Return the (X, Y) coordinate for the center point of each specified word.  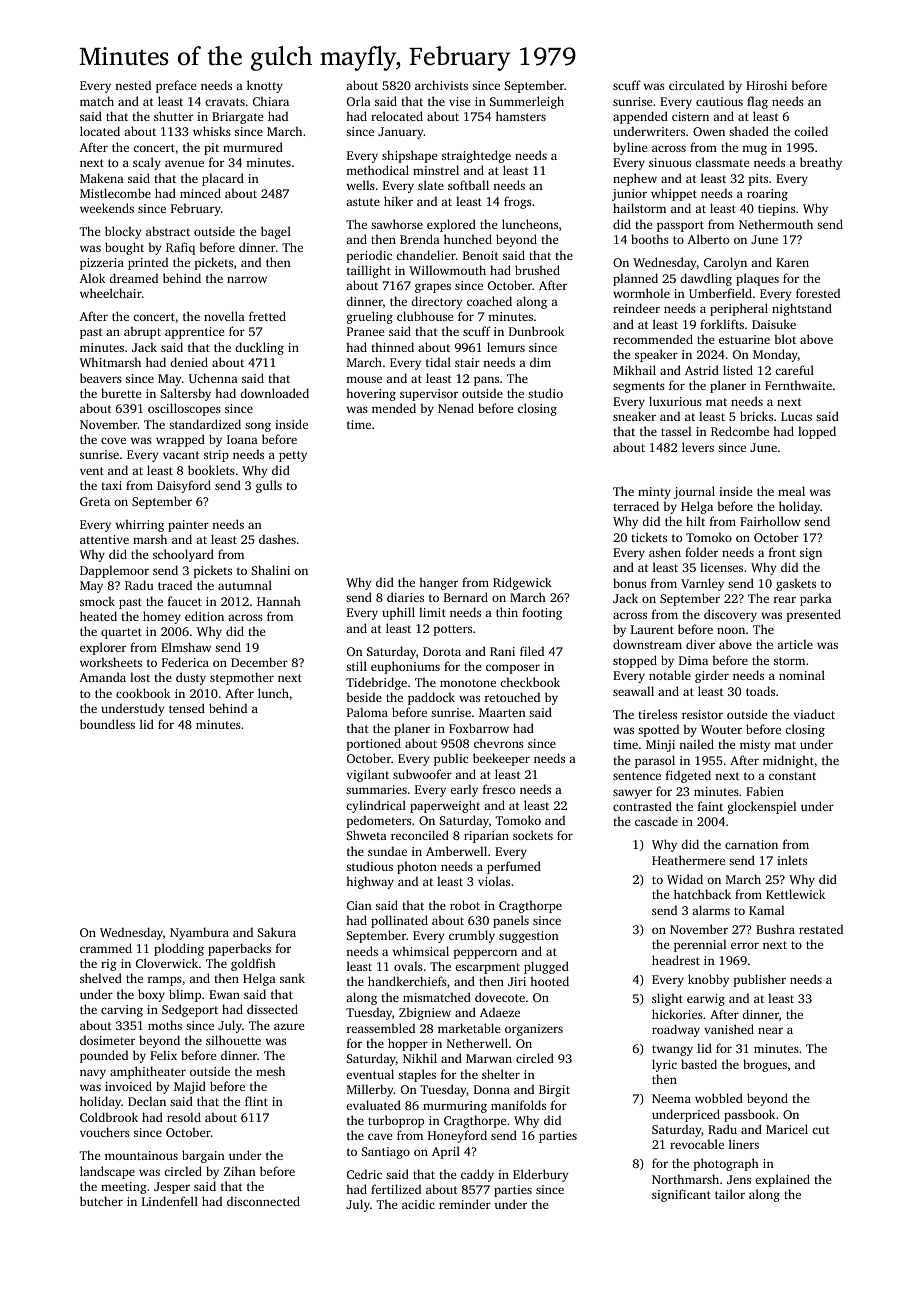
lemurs (506, 347)
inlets (792, 860)
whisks (212, 131)
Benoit (481, 255)
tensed (187, 708)
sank (292, 978)
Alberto (708, 239)
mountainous (141, 1155)
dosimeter (107, 1040)
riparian (486, 837)
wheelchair (111, 293)
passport (680, 226)
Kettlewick (795, 894)
